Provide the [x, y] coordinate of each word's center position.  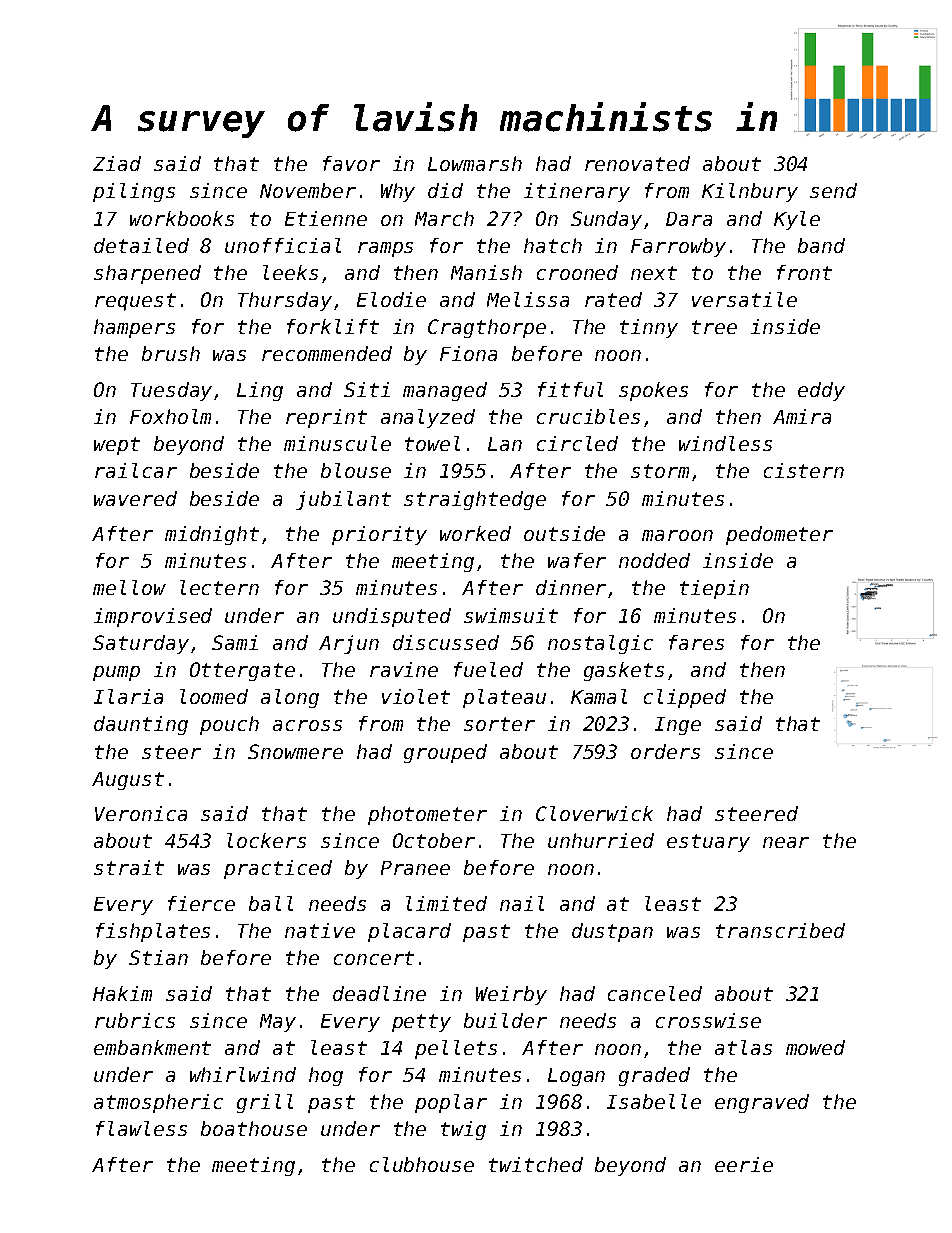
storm [660, 471]
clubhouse [422, 1164]
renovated [637, 163]
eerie [744, 1164]
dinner [571, 587]
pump [116, 673]
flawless [141, 1128]
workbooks [182, 218]
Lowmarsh [475, 163]
